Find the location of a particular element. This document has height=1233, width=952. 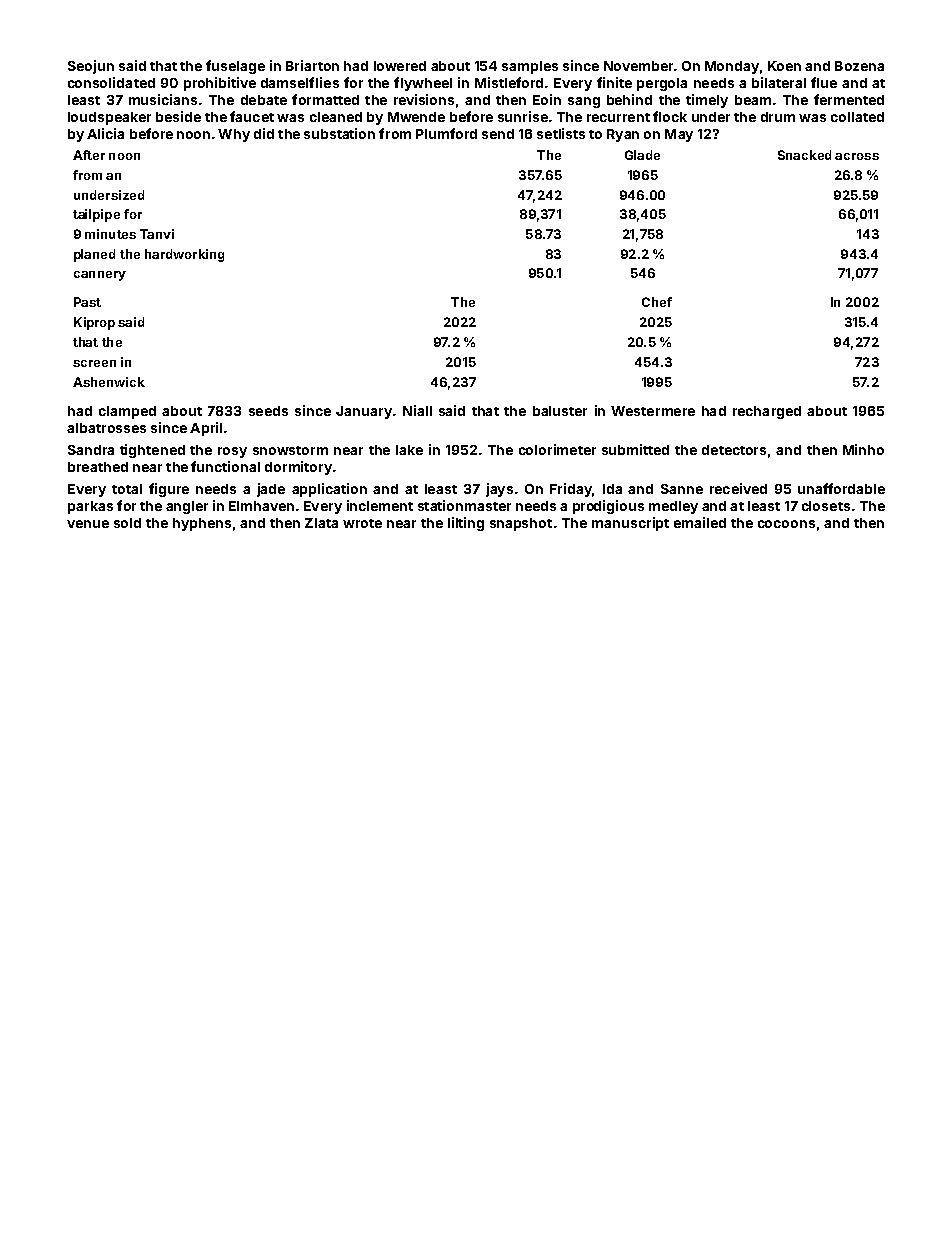

application is located at coordinates (329, 490).
